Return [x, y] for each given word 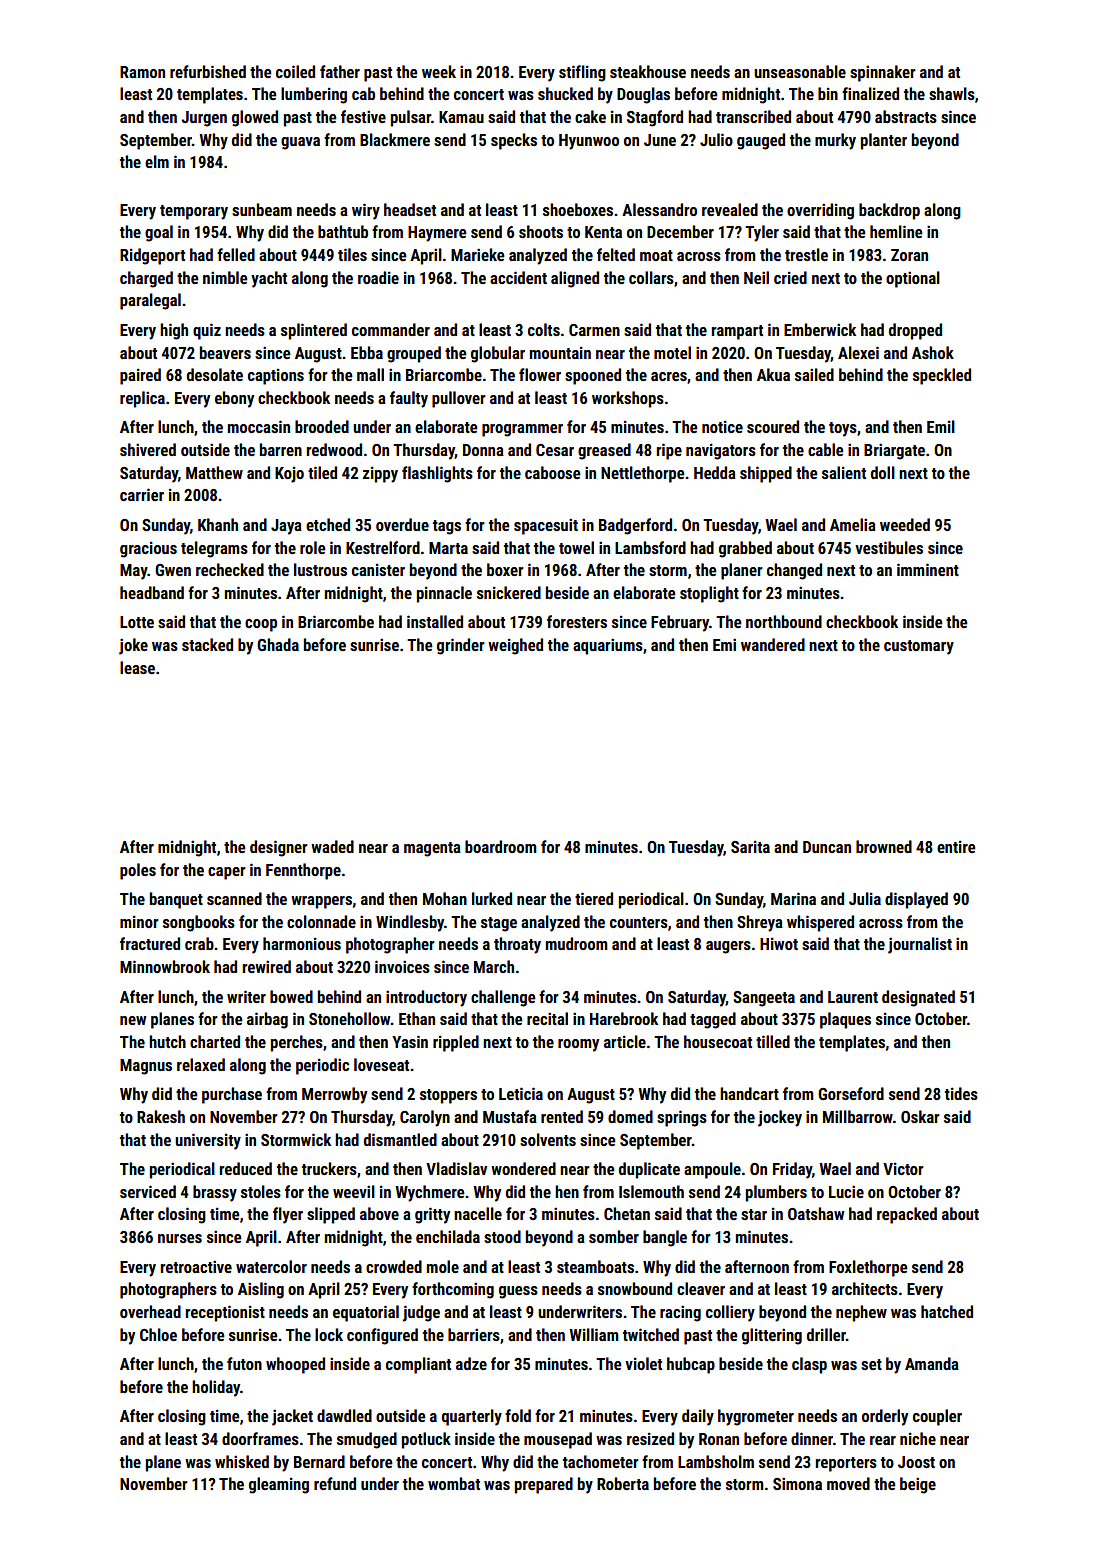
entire [956, 847]
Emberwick [820, 329]
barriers [474, 1334]
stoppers [448, 1096]
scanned [234, 898]
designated [918, 998]
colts [544, 329]
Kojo [289, 475]
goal [159, 233]
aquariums [608, 646]
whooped [295, 1365]
